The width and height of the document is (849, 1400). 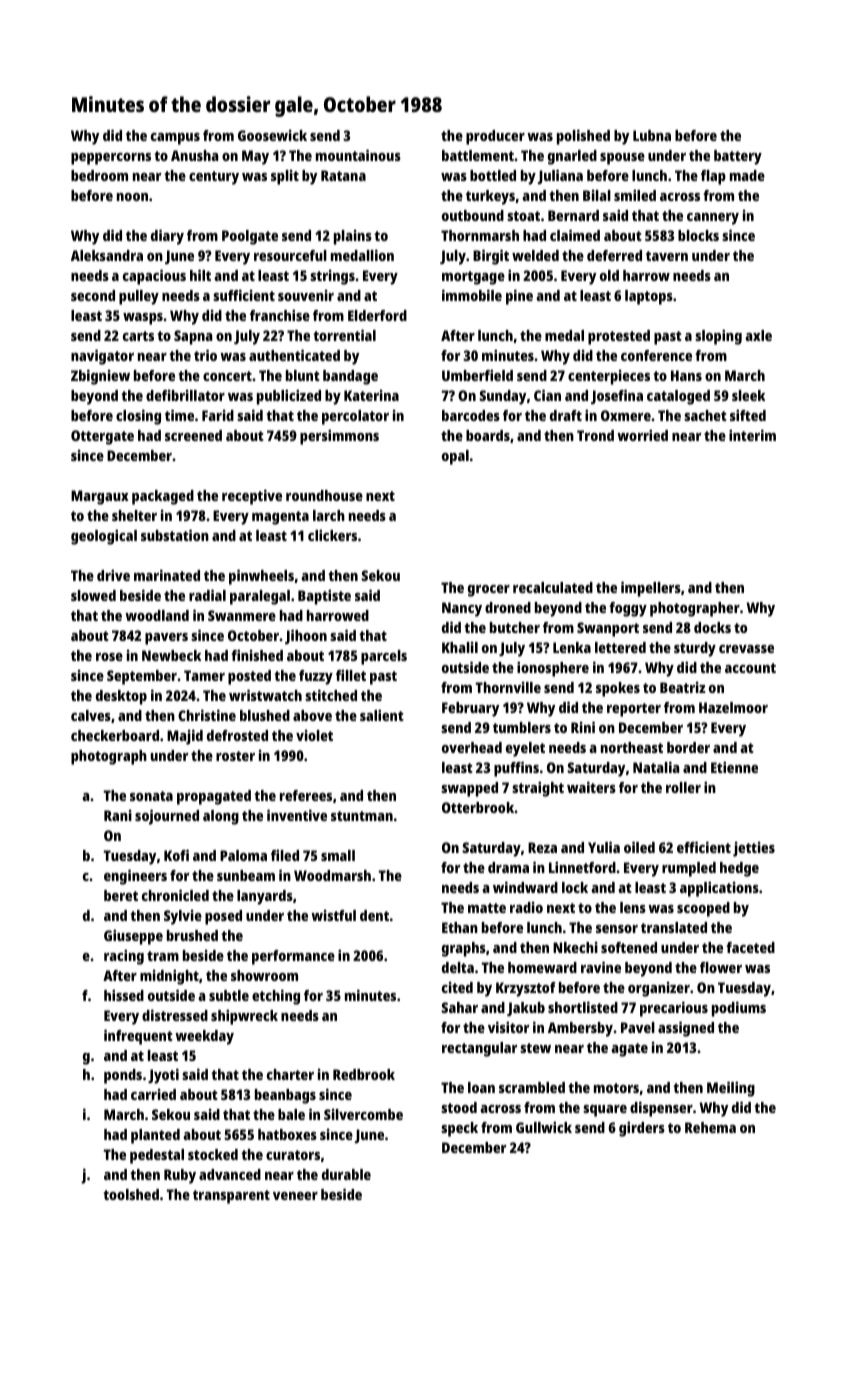 I want to click on substation, so click(x=175, y=535).
